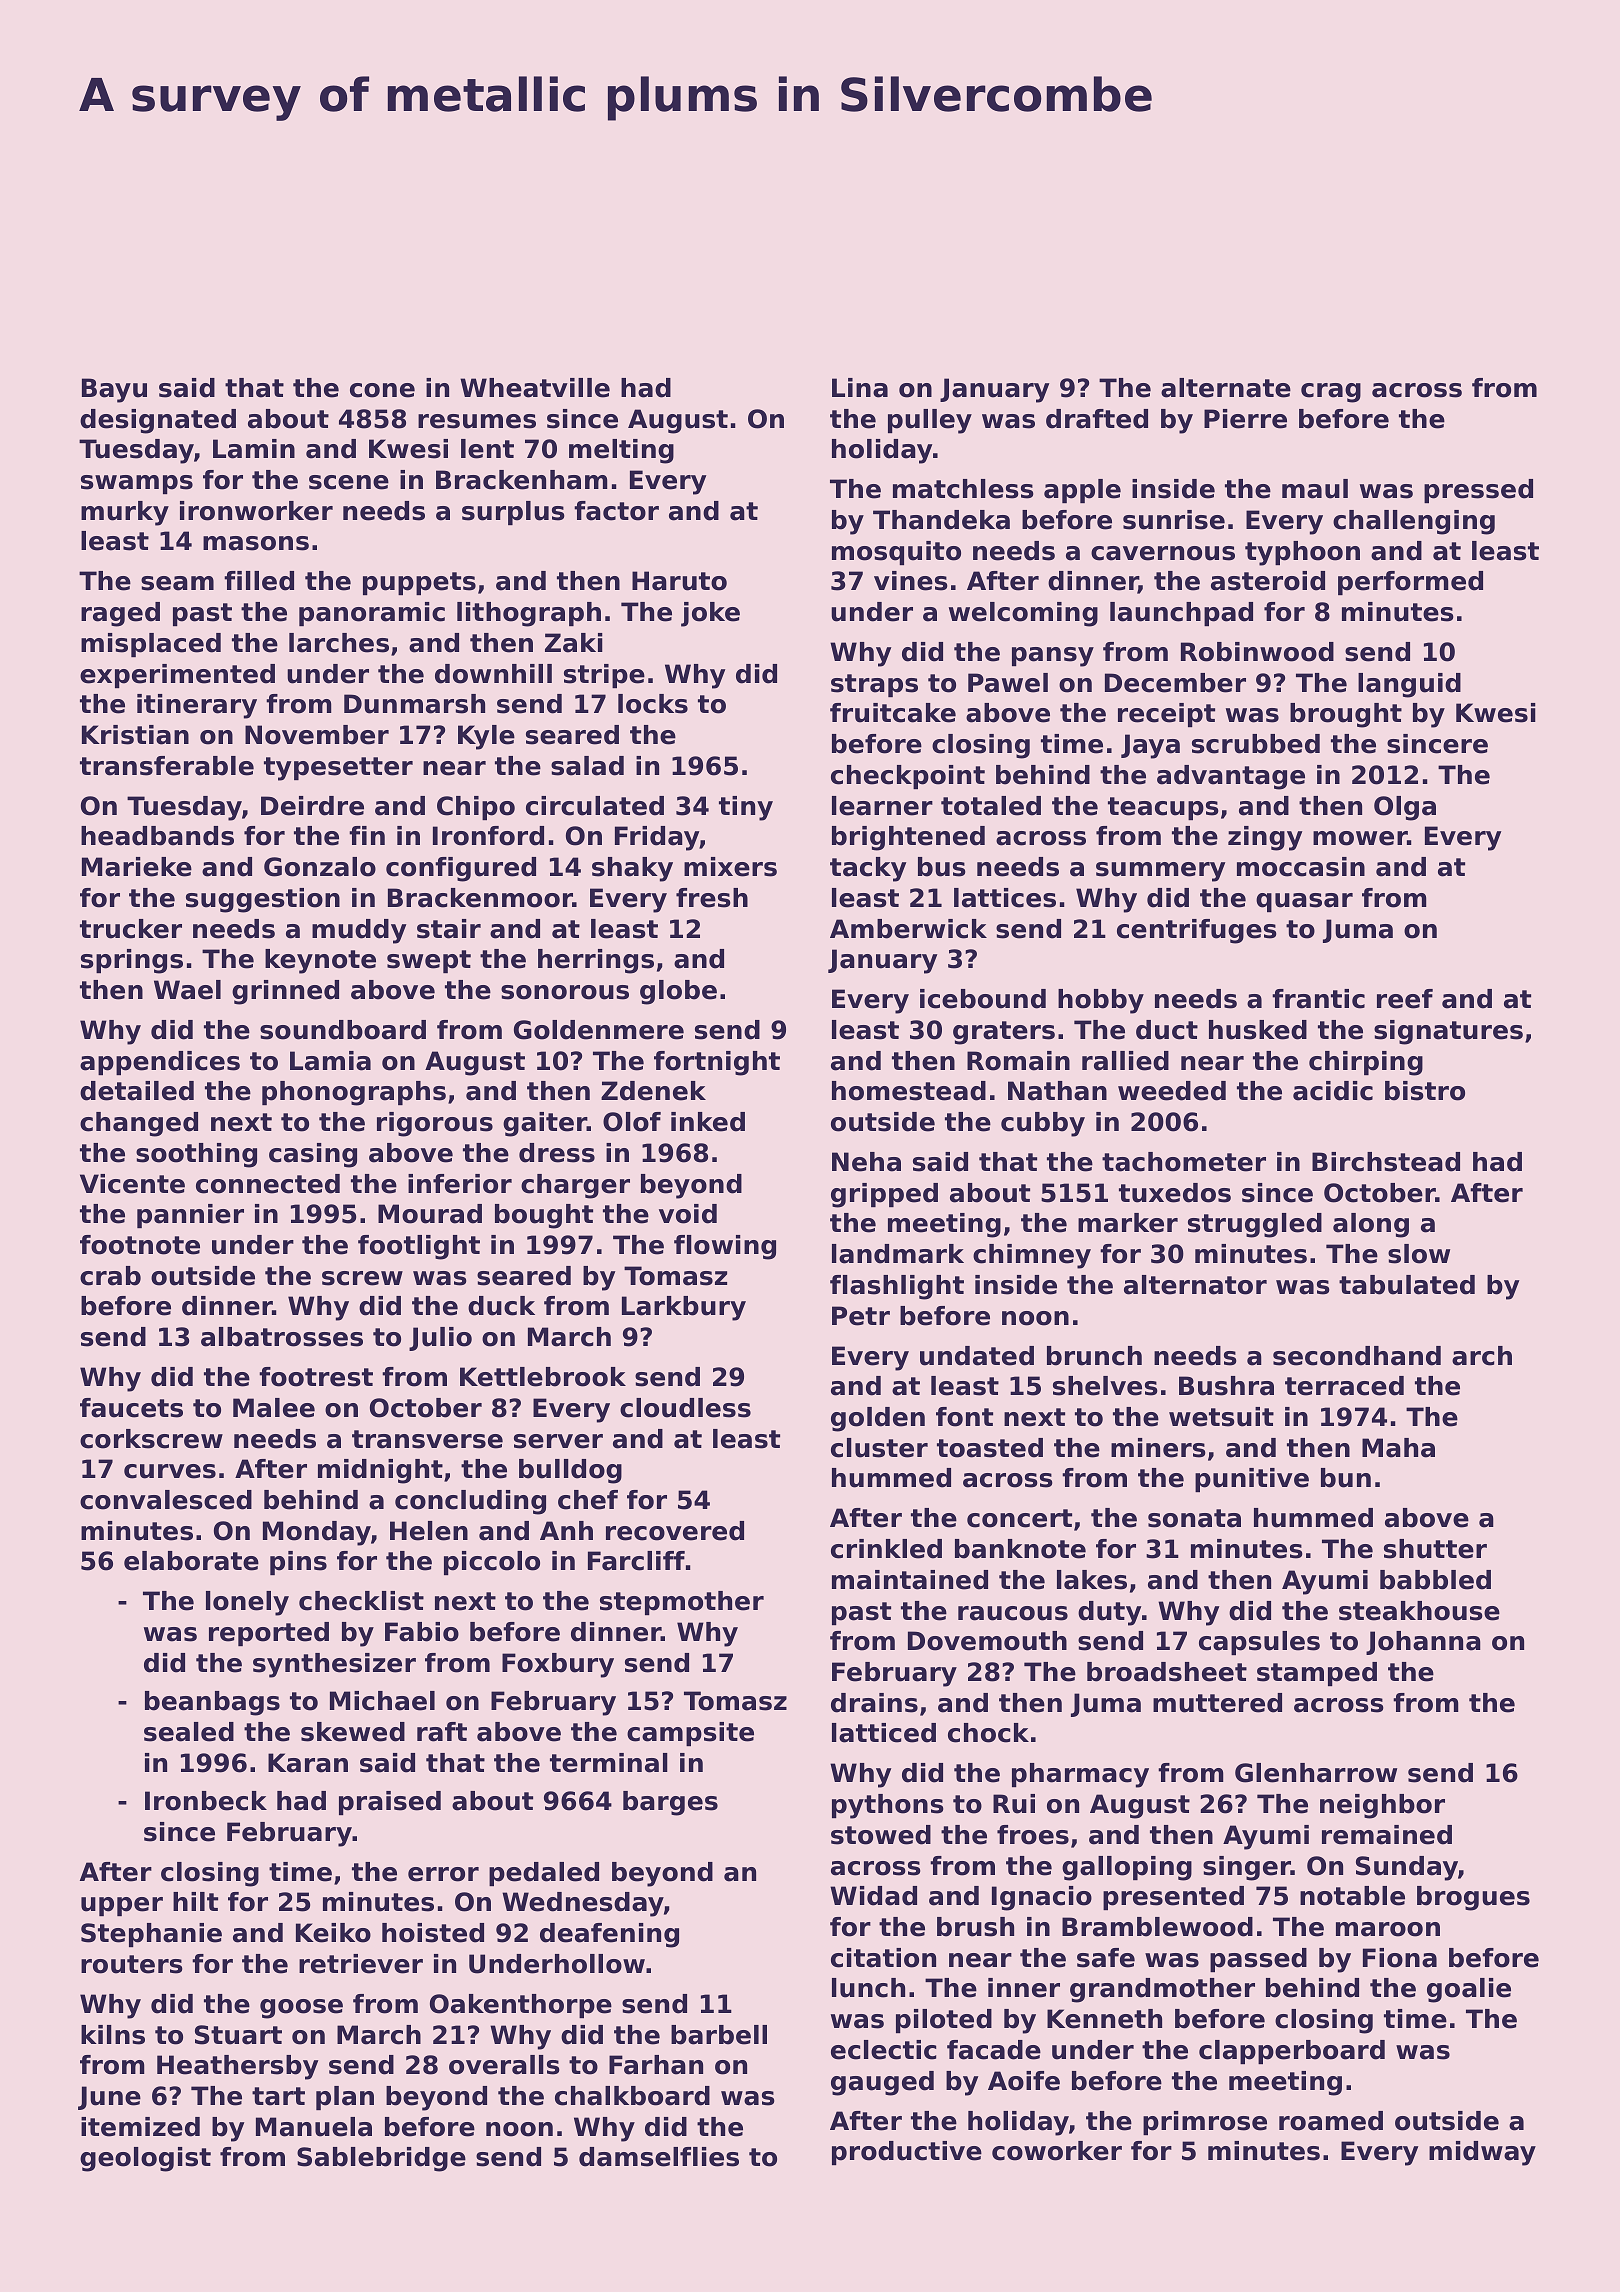 This screenshot has height=2292, width=1620. What do you see at coordinates (131, 1408) in the screenshot?
I see `faucets` at bounding box center [131, 1408].
